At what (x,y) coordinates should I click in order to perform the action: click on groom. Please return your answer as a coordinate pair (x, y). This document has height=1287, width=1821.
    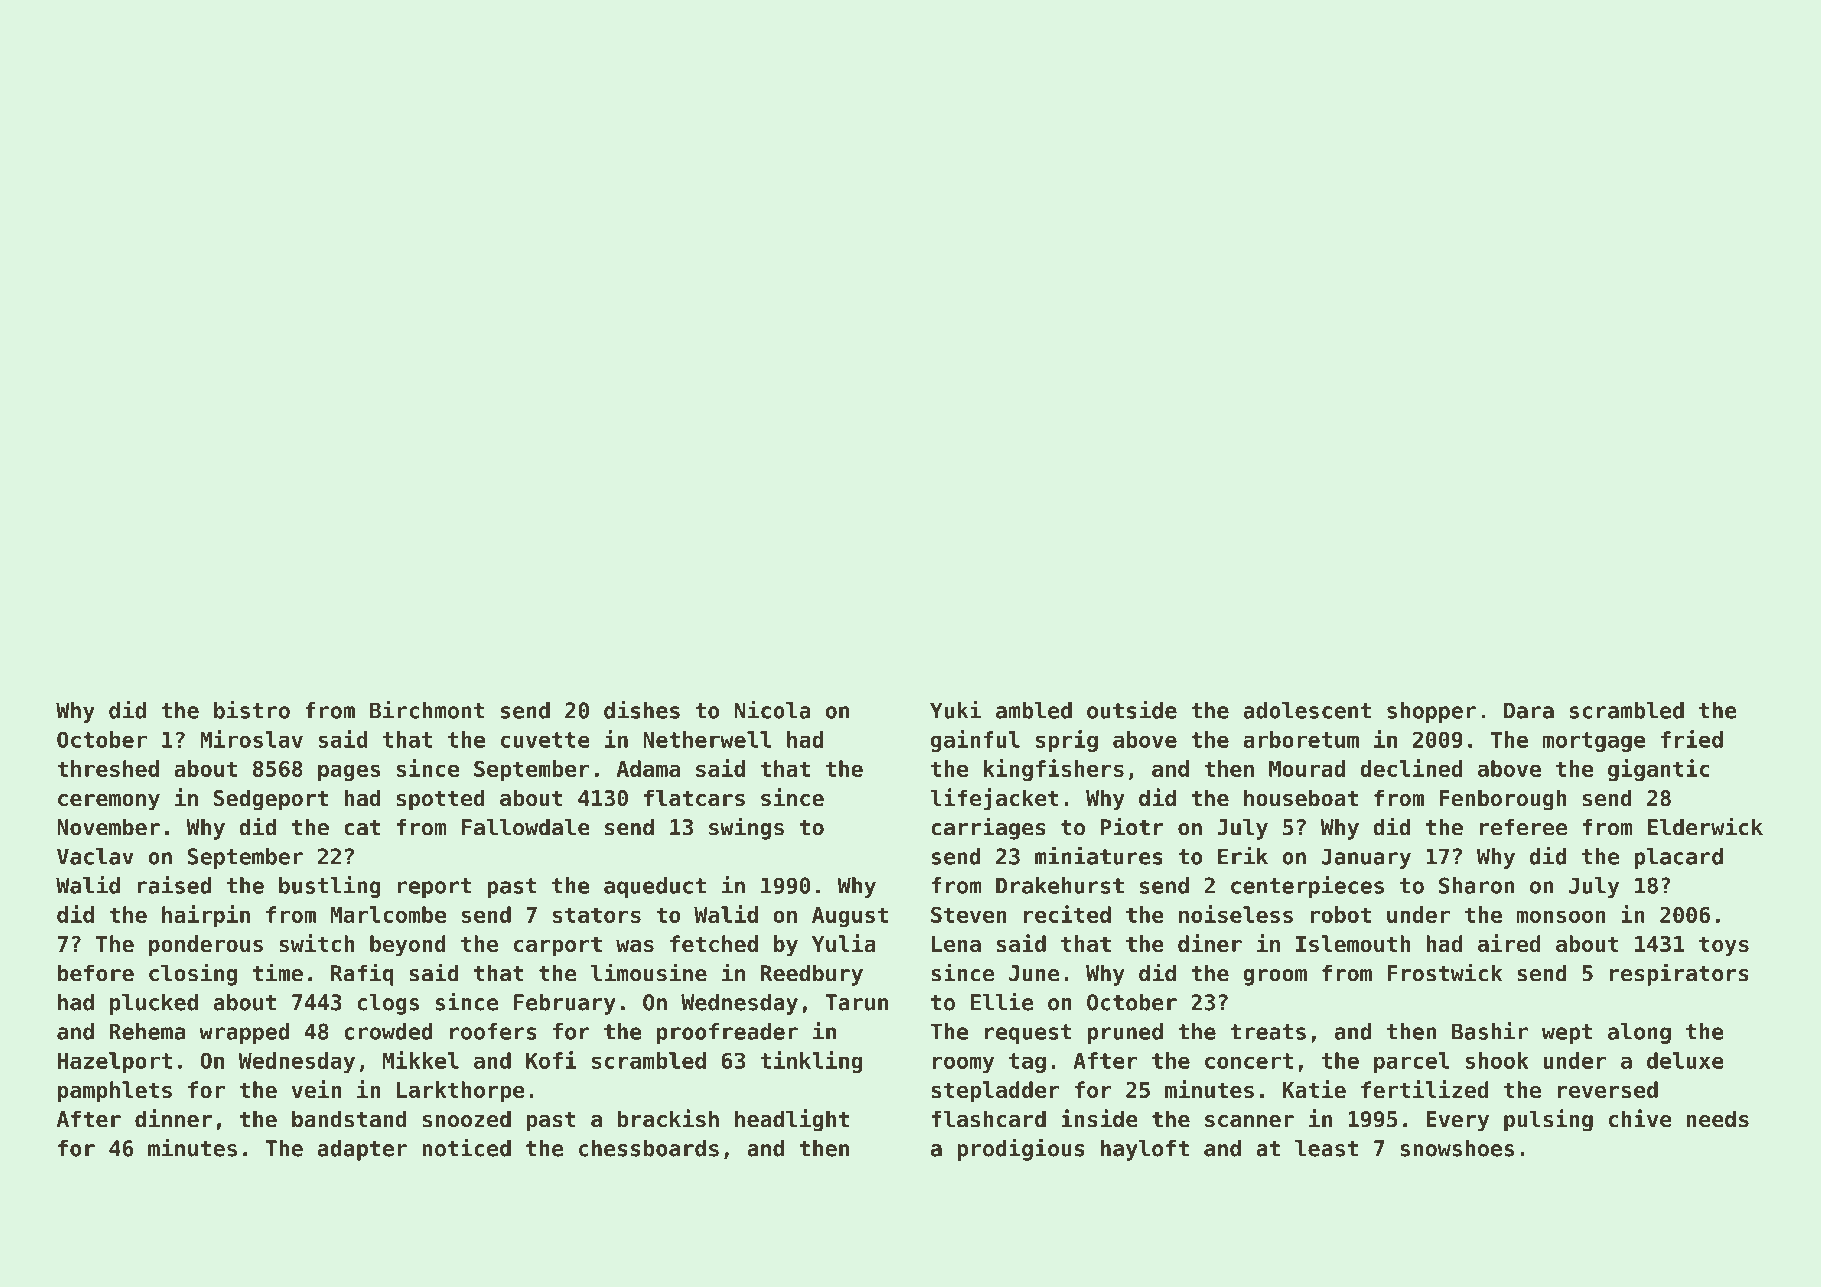
    Looking at the image, I should click on (1275, 977).
